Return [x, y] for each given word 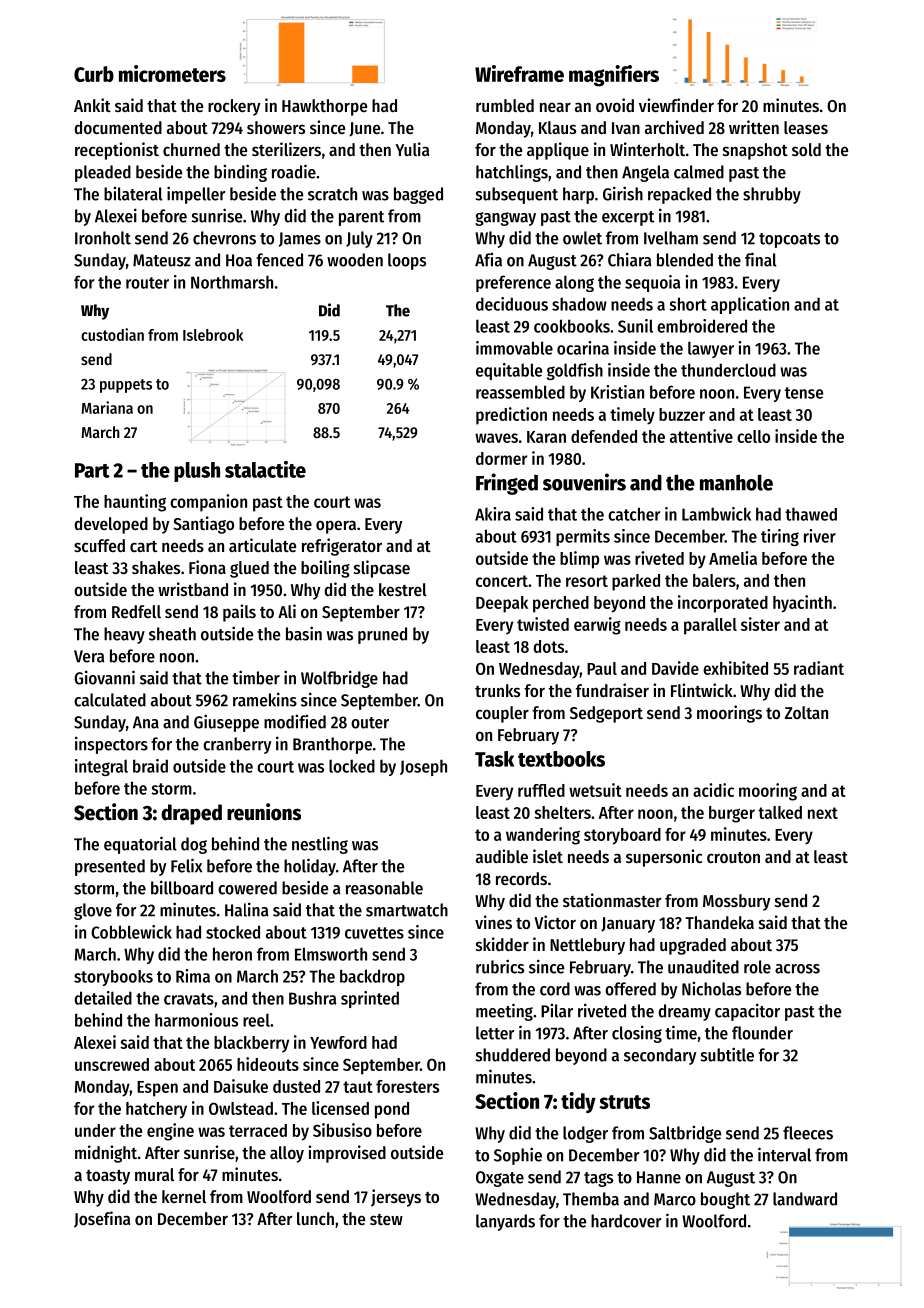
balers [714, 580]
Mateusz [162, 260]
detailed [103, 998]
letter [495, 1033]
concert [502, 581]
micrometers [172, 73]
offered [630, 989]
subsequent [517, 195]
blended [685, 260]
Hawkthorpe [324, 107]
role [757, 967]
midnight [106, 1154]
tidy [578, 1103]
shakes [156, 567]
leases [806, 127]
